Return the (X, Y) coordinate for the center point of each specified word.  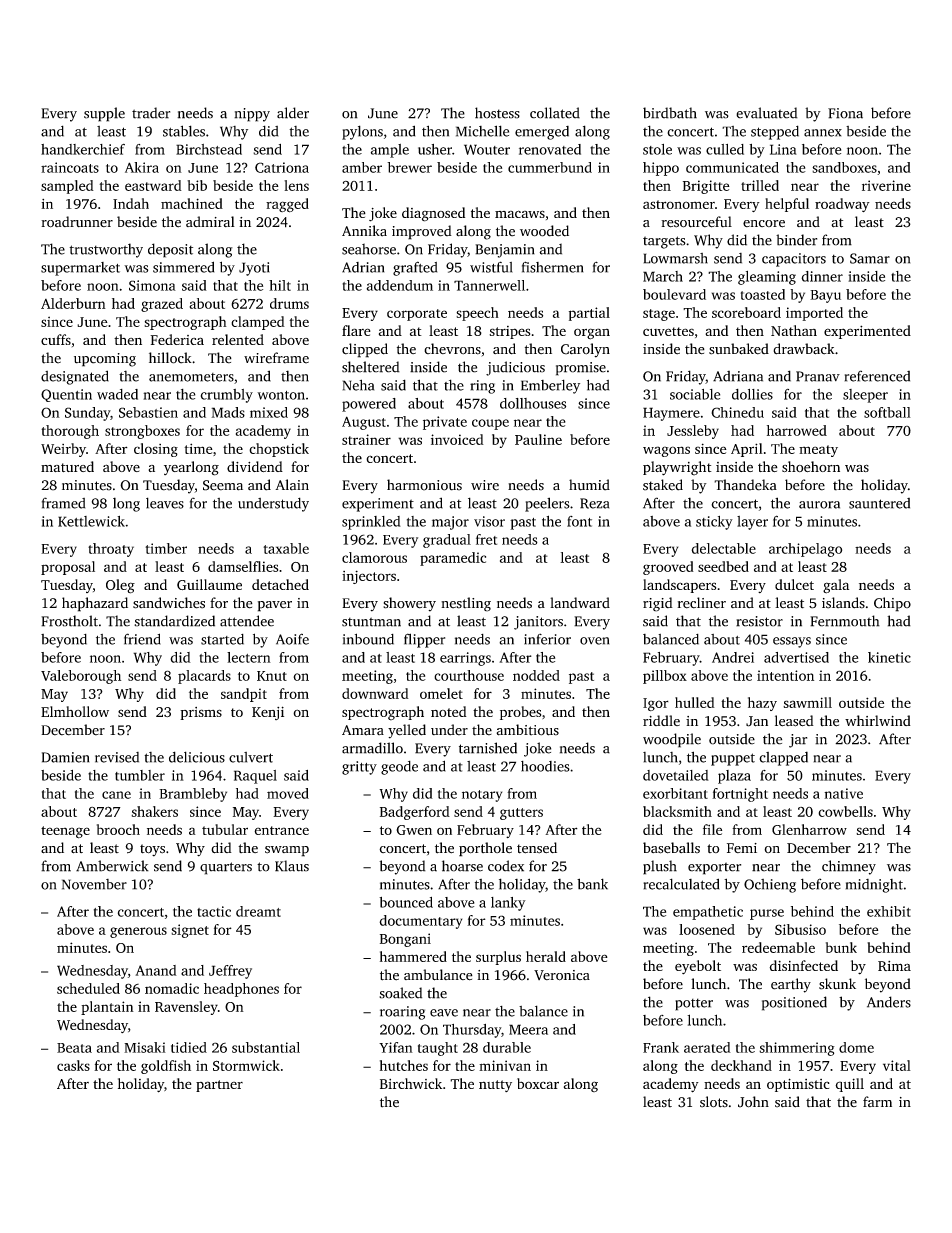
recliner (701, 603)
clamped (258, 323)
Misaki (145, 1047)
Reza (594, 503)
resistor (759, 621)
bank (592, 884)
